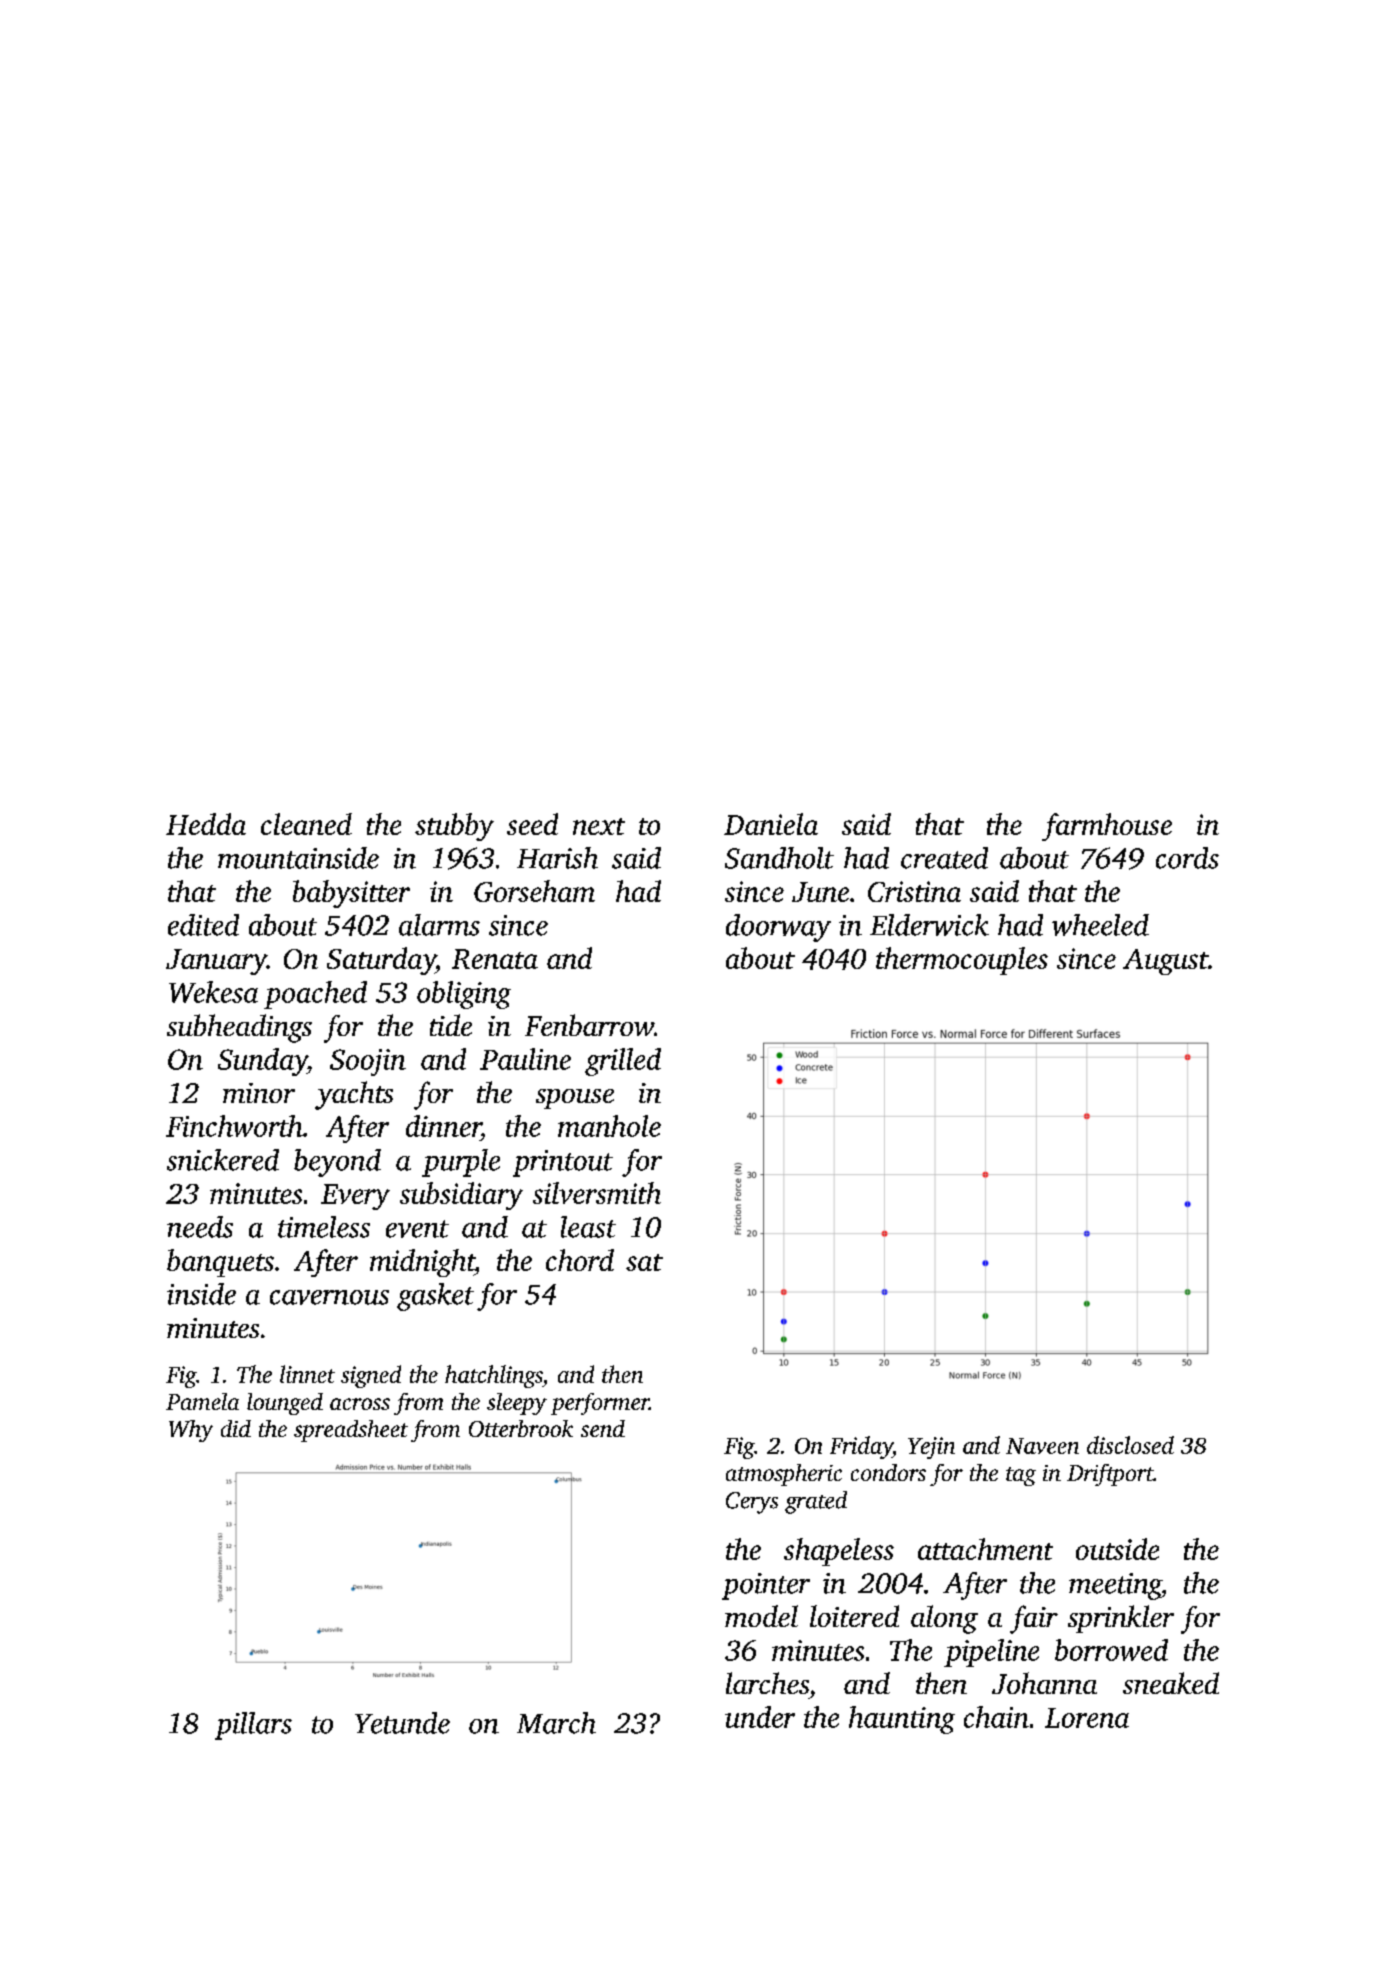 Image resolution: width=1386 pixels, height=1969 pixels. What do you see at coordinates (253, 1726) in the screenshot?
I see `pillars` at bounding box center [253, 1726].
